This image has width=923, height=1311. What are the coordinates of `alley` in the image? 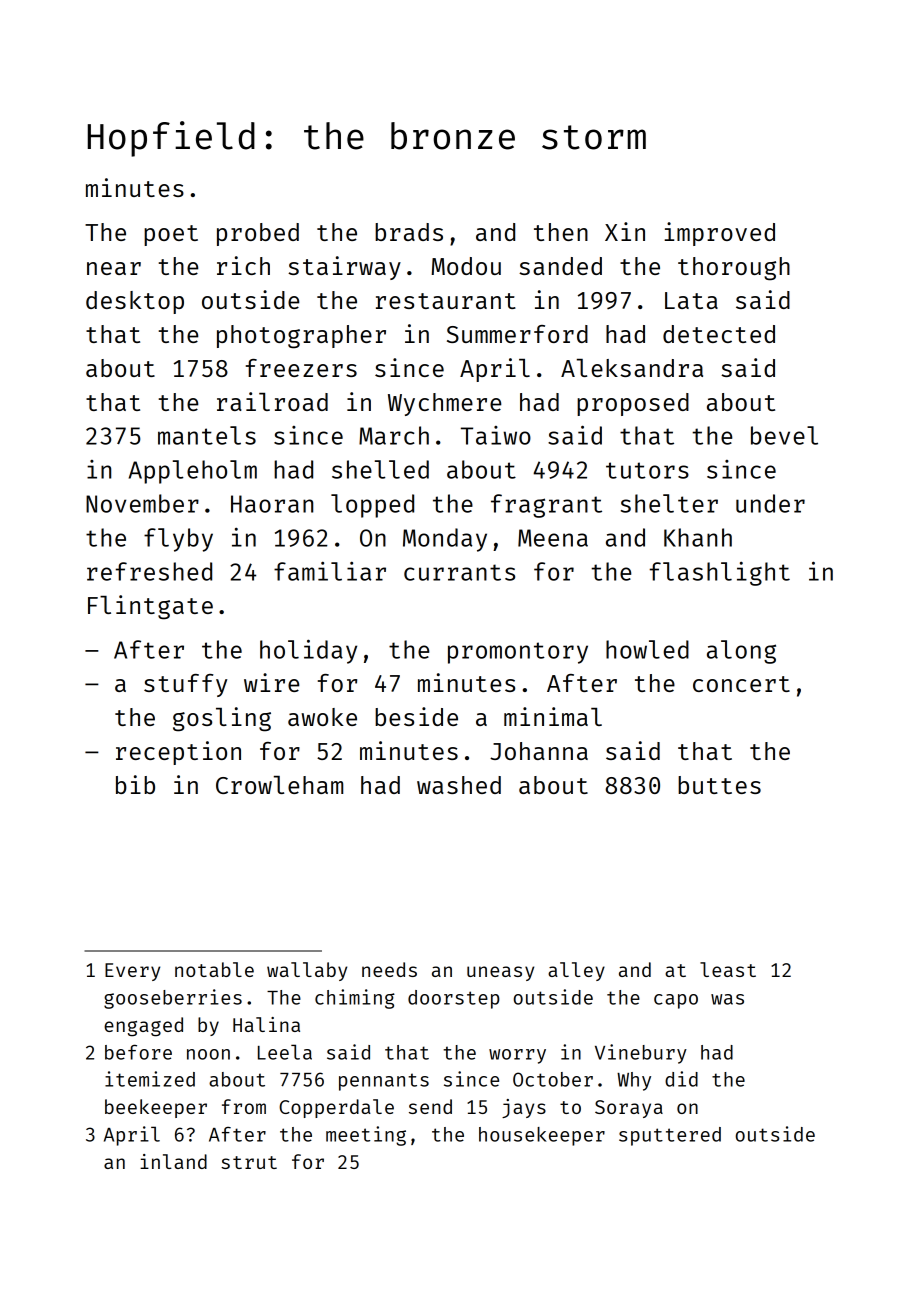 It's located at (576, 971).
